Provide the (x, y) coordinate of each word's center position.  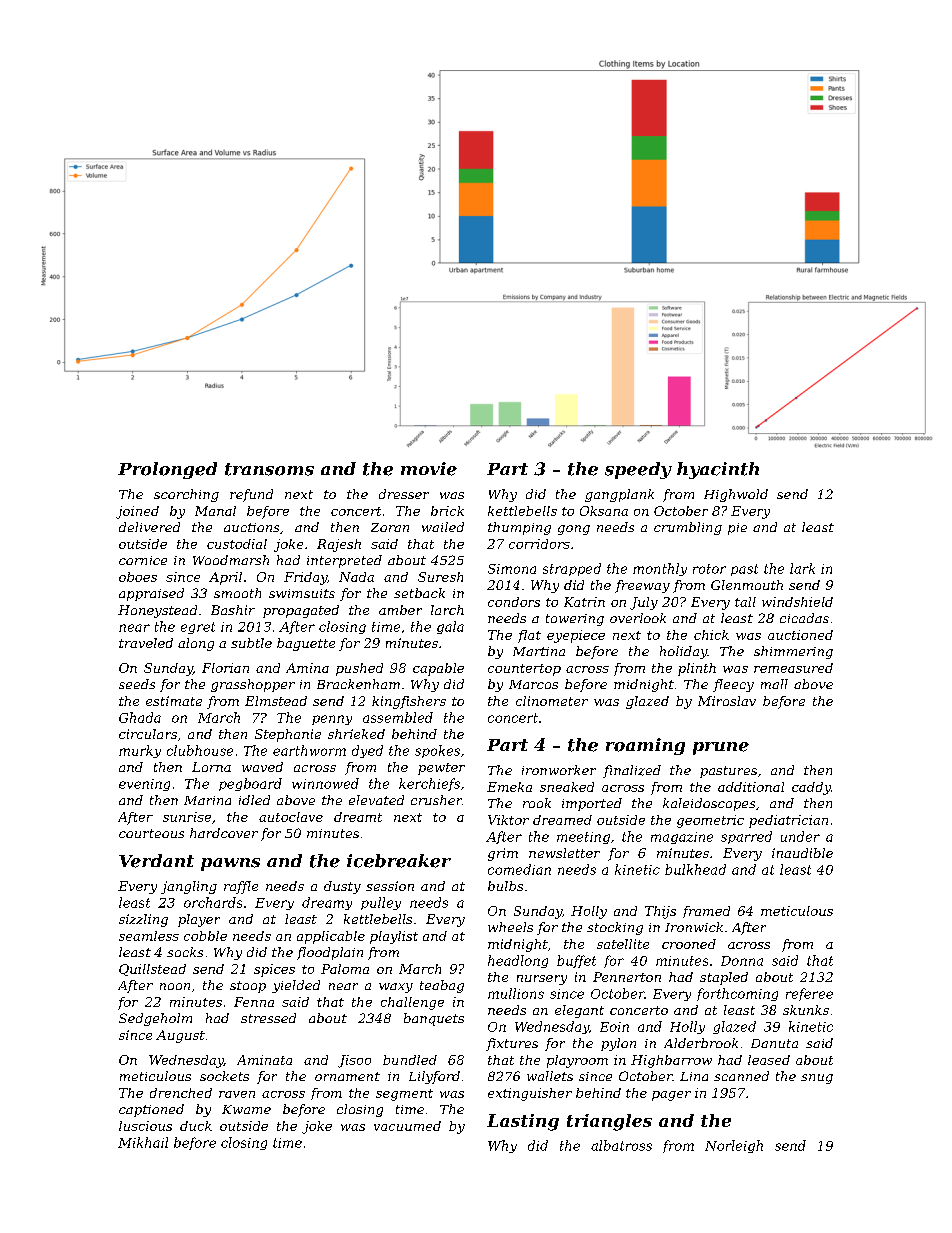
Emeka (509, 787)
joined (137, 512)
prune (721, 748)
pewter (441, 769)
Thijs (660, 912)
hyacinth (718, 470)
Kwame (246, 1109)
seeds (137, 684)
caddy (811, 788)
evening (144, 785)
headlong (518, 961)
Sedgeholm (155, 1019)
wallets (550, 1076)
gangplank (619, 495)
